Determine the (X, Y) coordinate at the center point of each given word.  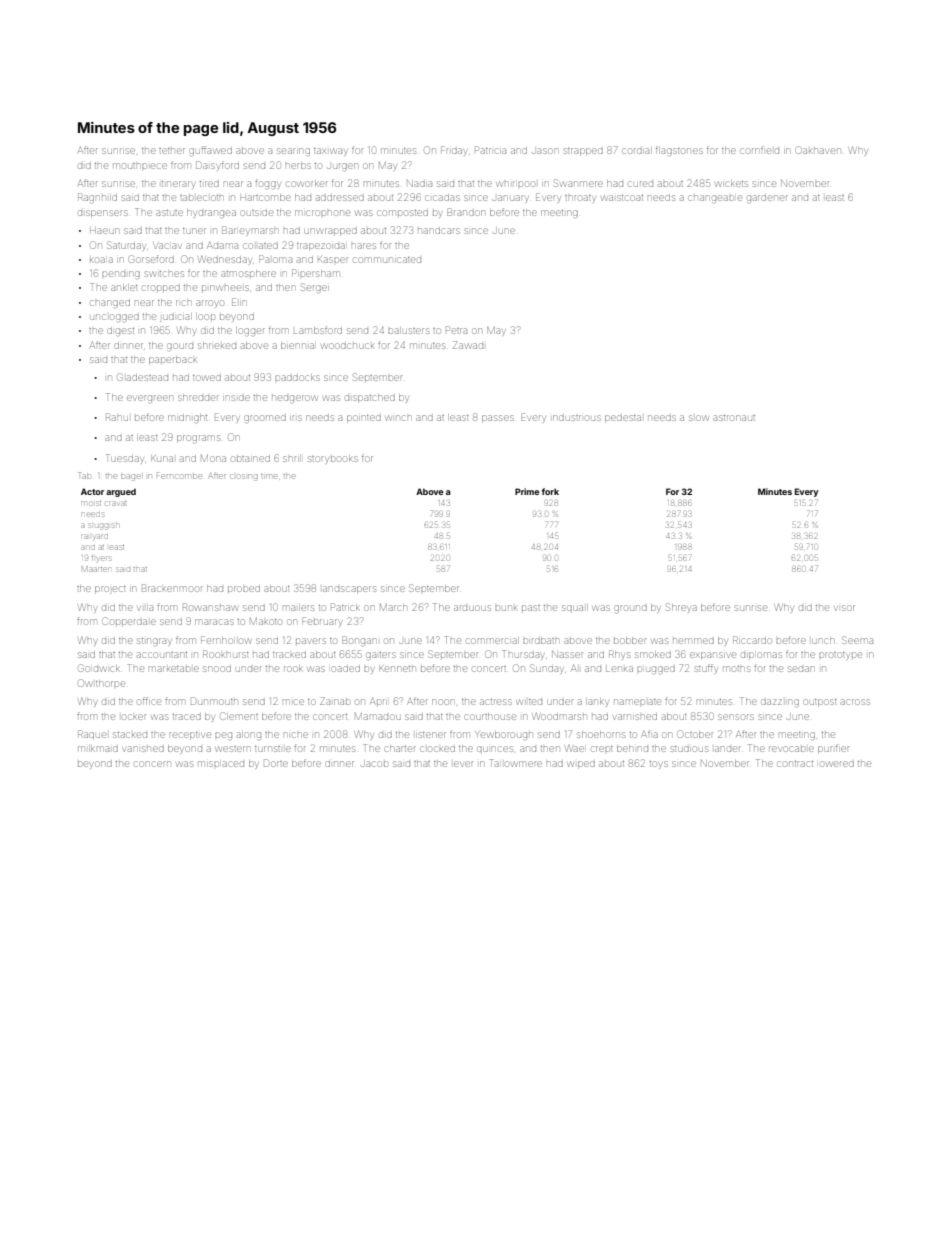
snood (217, 669)
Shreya (681, 608)
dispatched (370, 398)
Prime (527, 491)
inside (236, 398)
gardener (767, 199)
